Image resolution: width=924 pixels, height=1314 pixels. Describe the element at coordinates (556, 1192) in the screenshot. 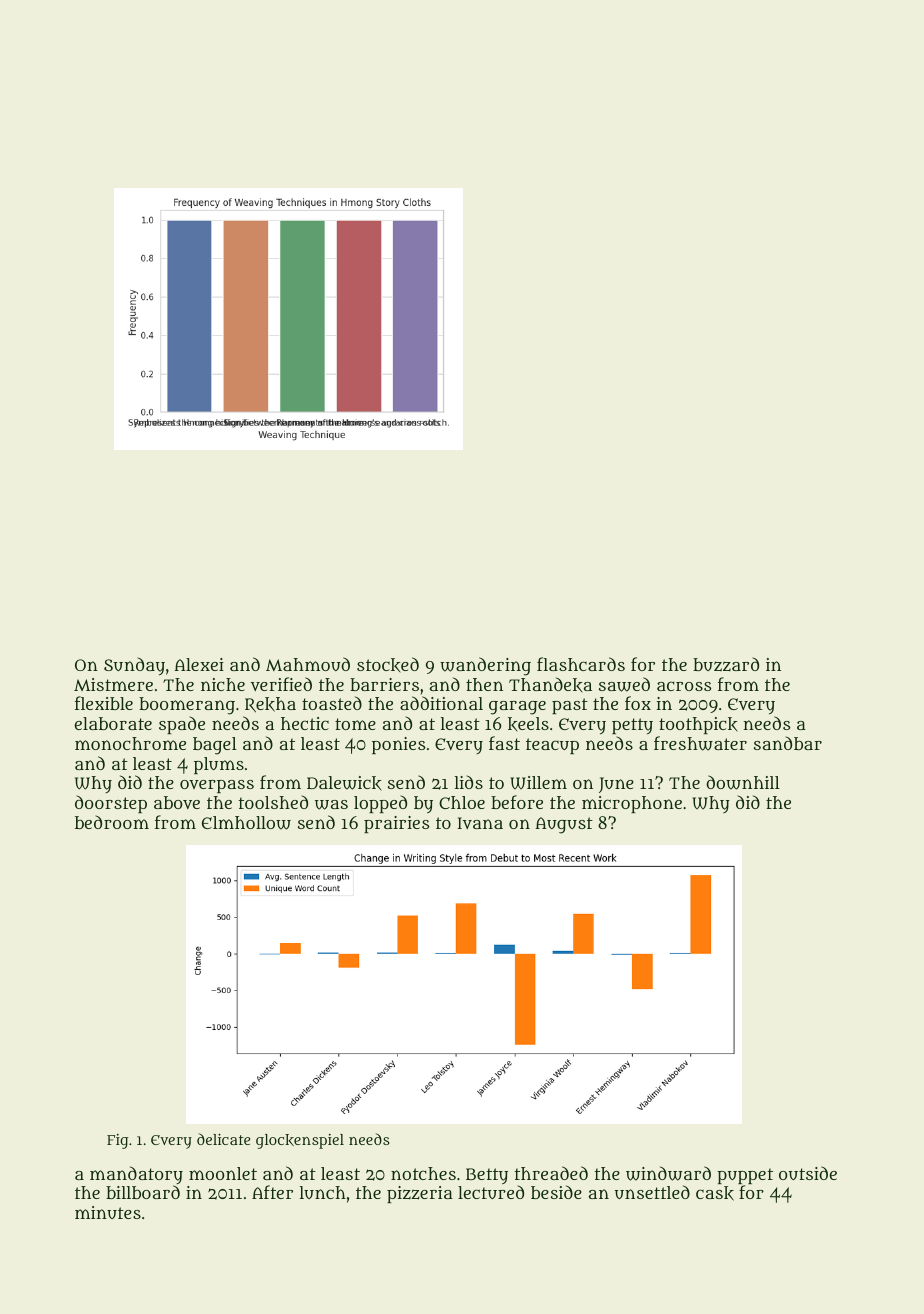

I see `beside` at that location.
